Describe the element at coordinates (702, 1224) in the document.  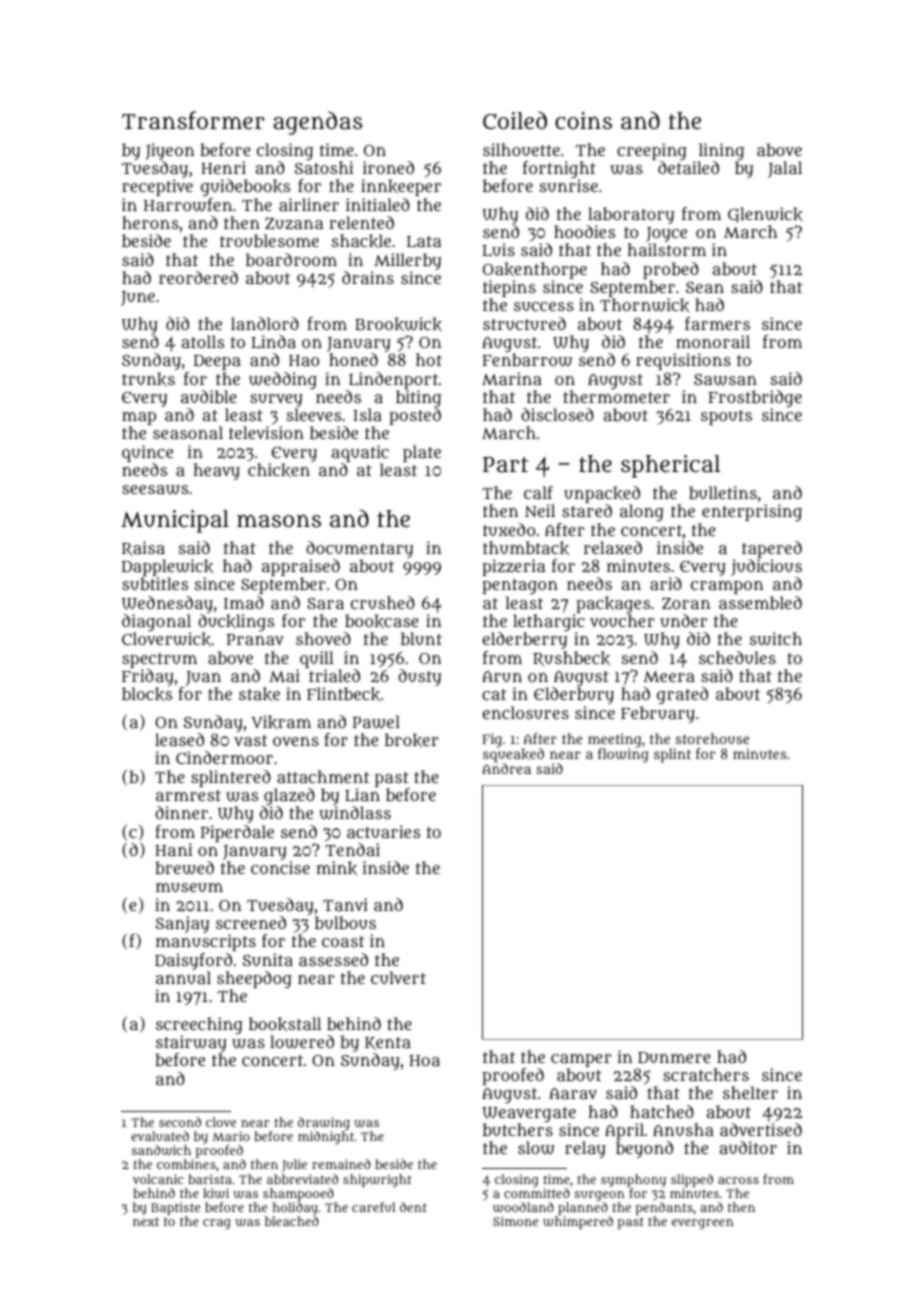
I see `evergreen` at that location.
